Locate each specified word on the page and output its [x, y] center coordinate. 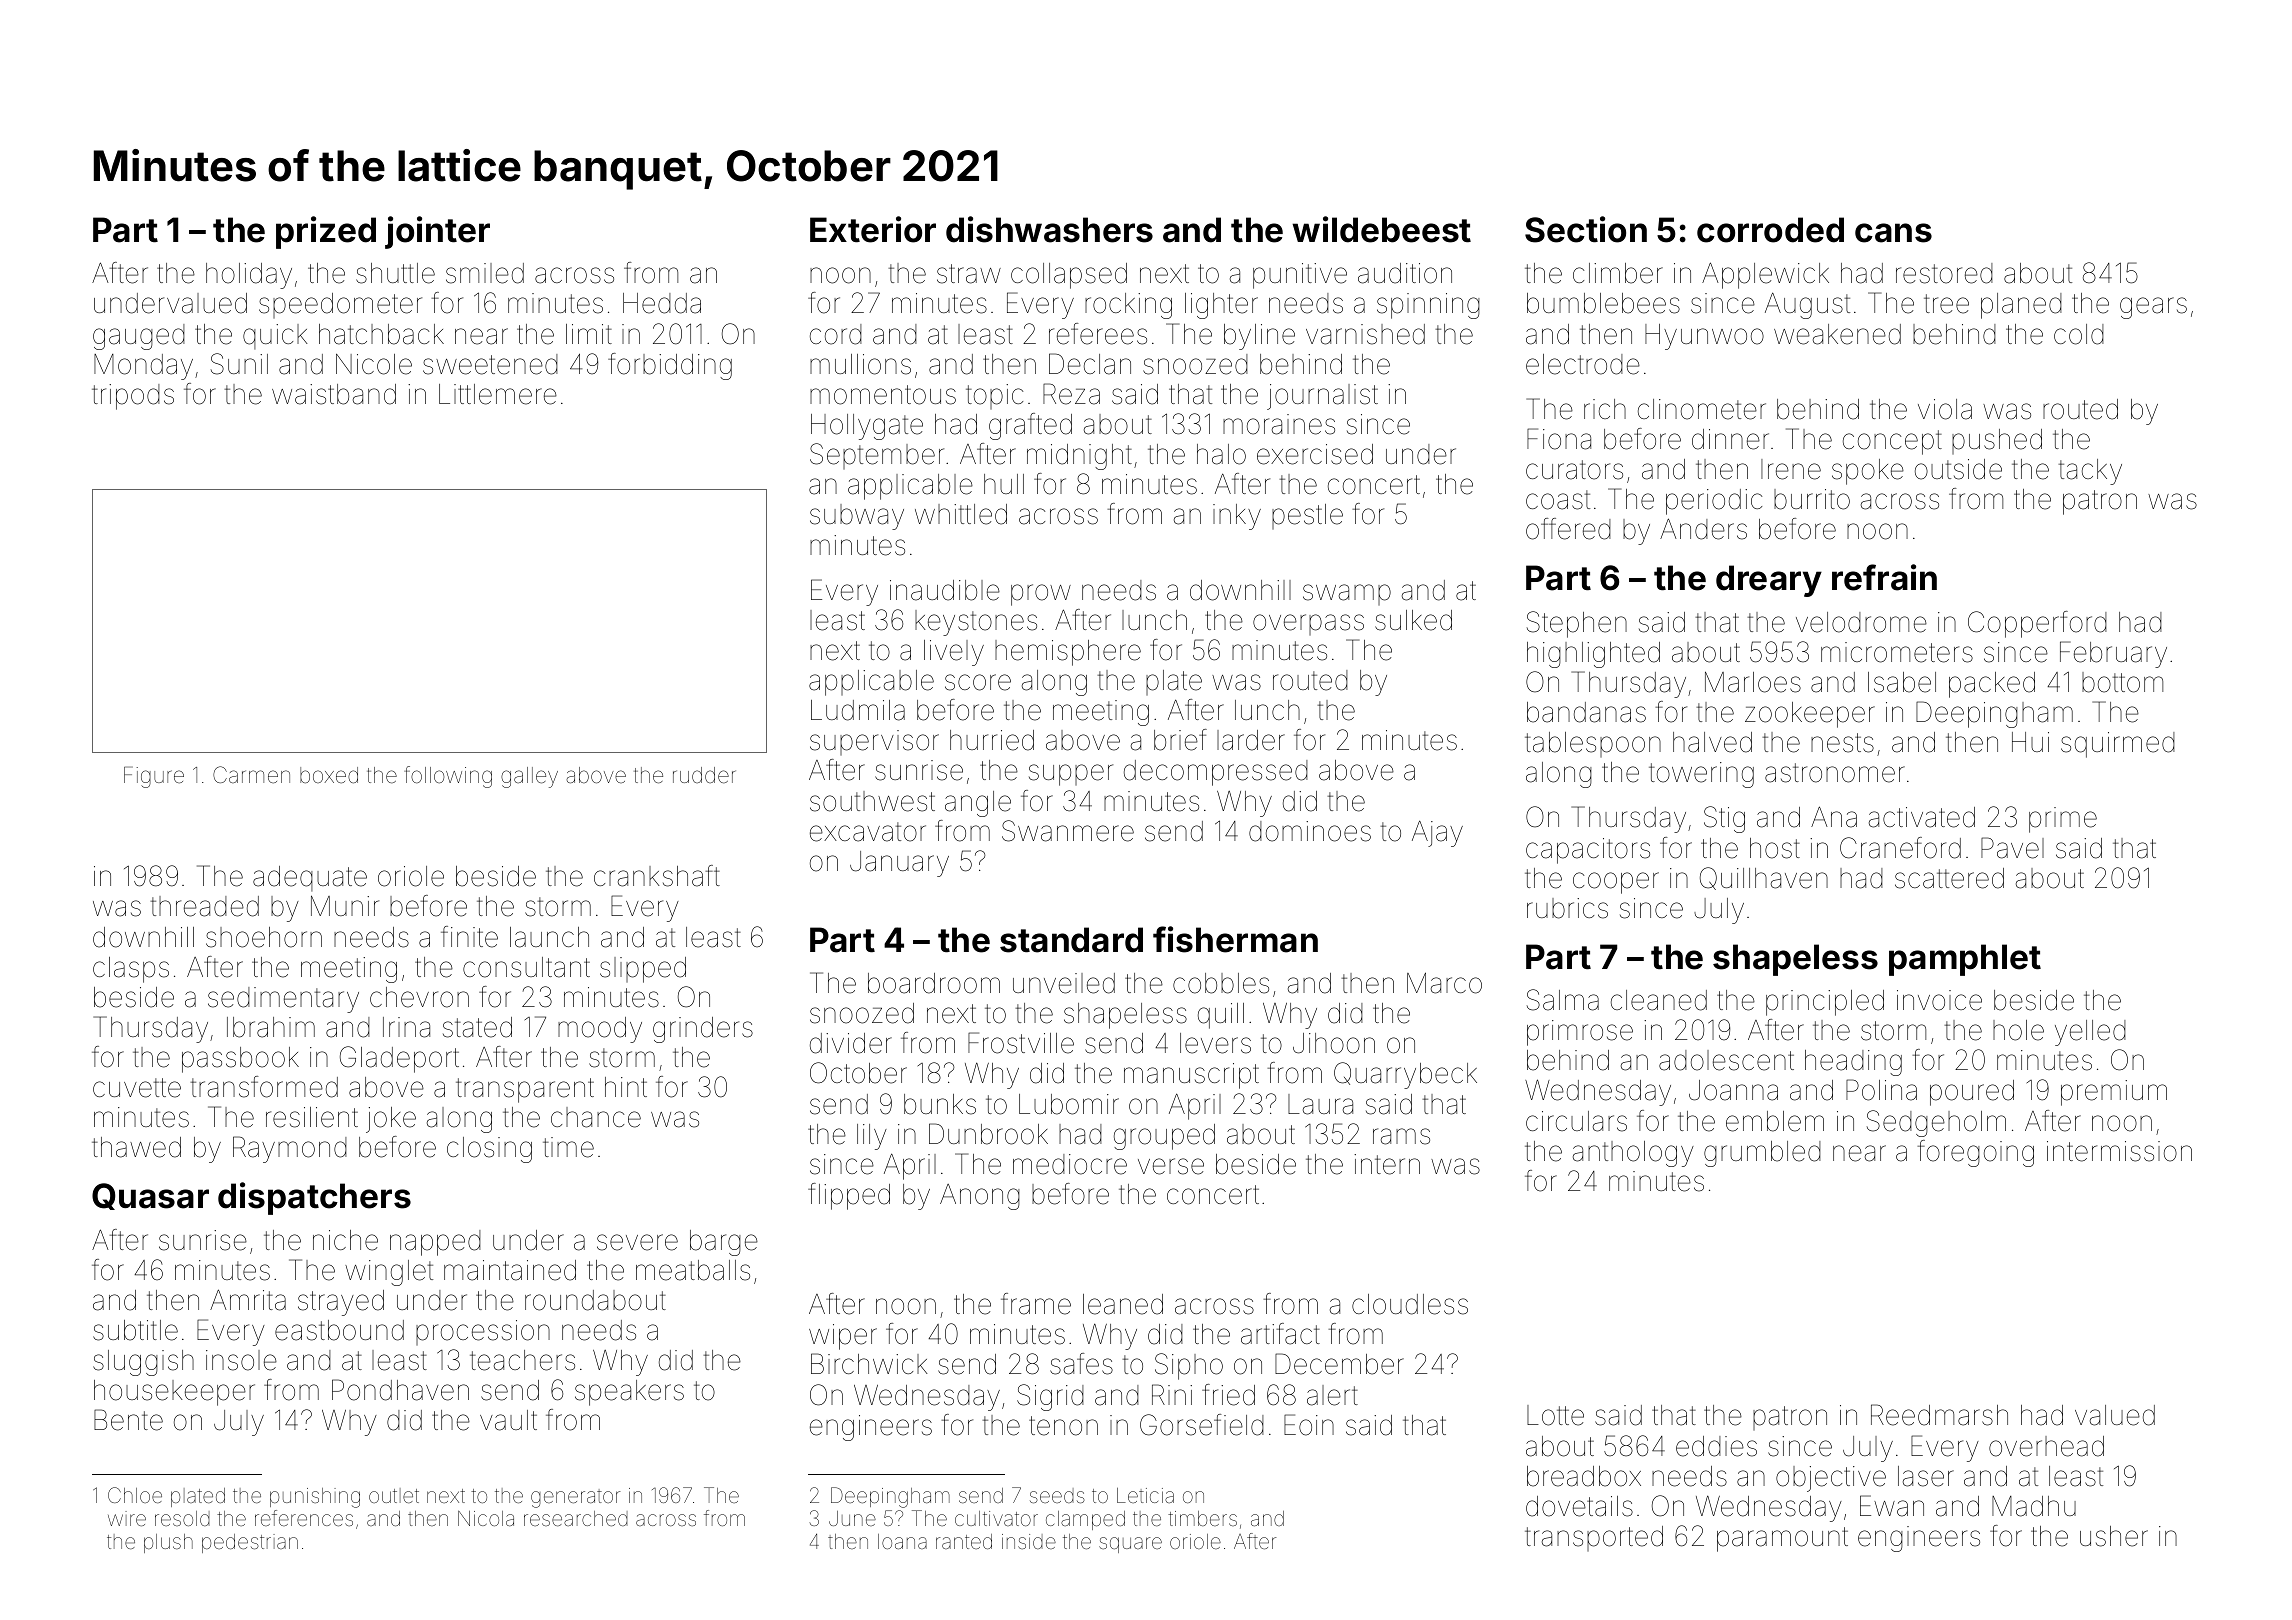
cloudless [1410, 1304]
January [899, 864]
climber [1618, 273]
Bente [128, 1420]
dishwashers [1049, 229]
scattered [1949, 878]
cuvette [137, 1088]
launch [549, 937]
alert [1332, 1395]
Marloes [1753, 682]
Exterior [873, 229]
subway [857, 517]
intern [1387, 1164]
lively [954, 653]
